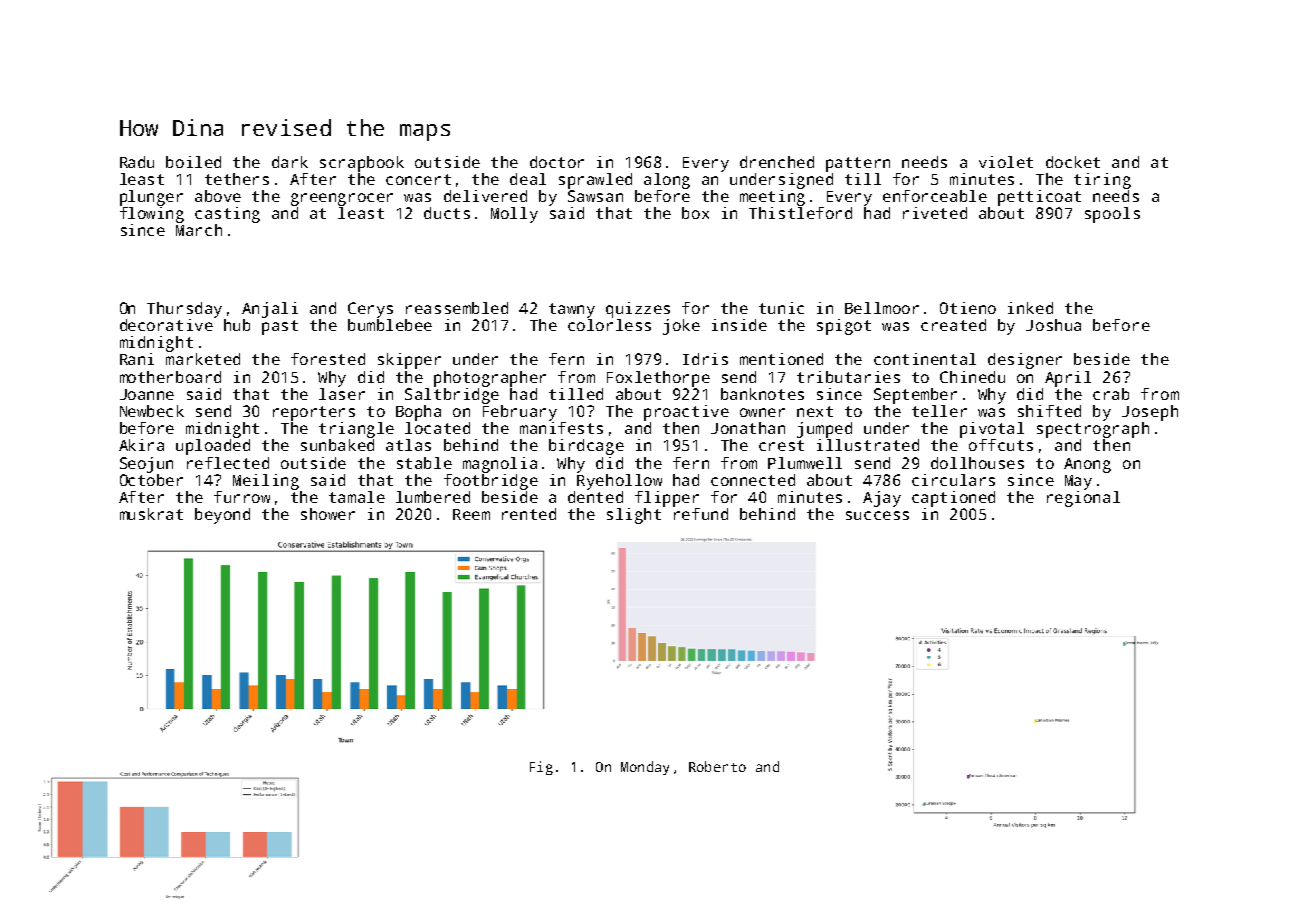  I want to click on boiled, so click(193, 162).
